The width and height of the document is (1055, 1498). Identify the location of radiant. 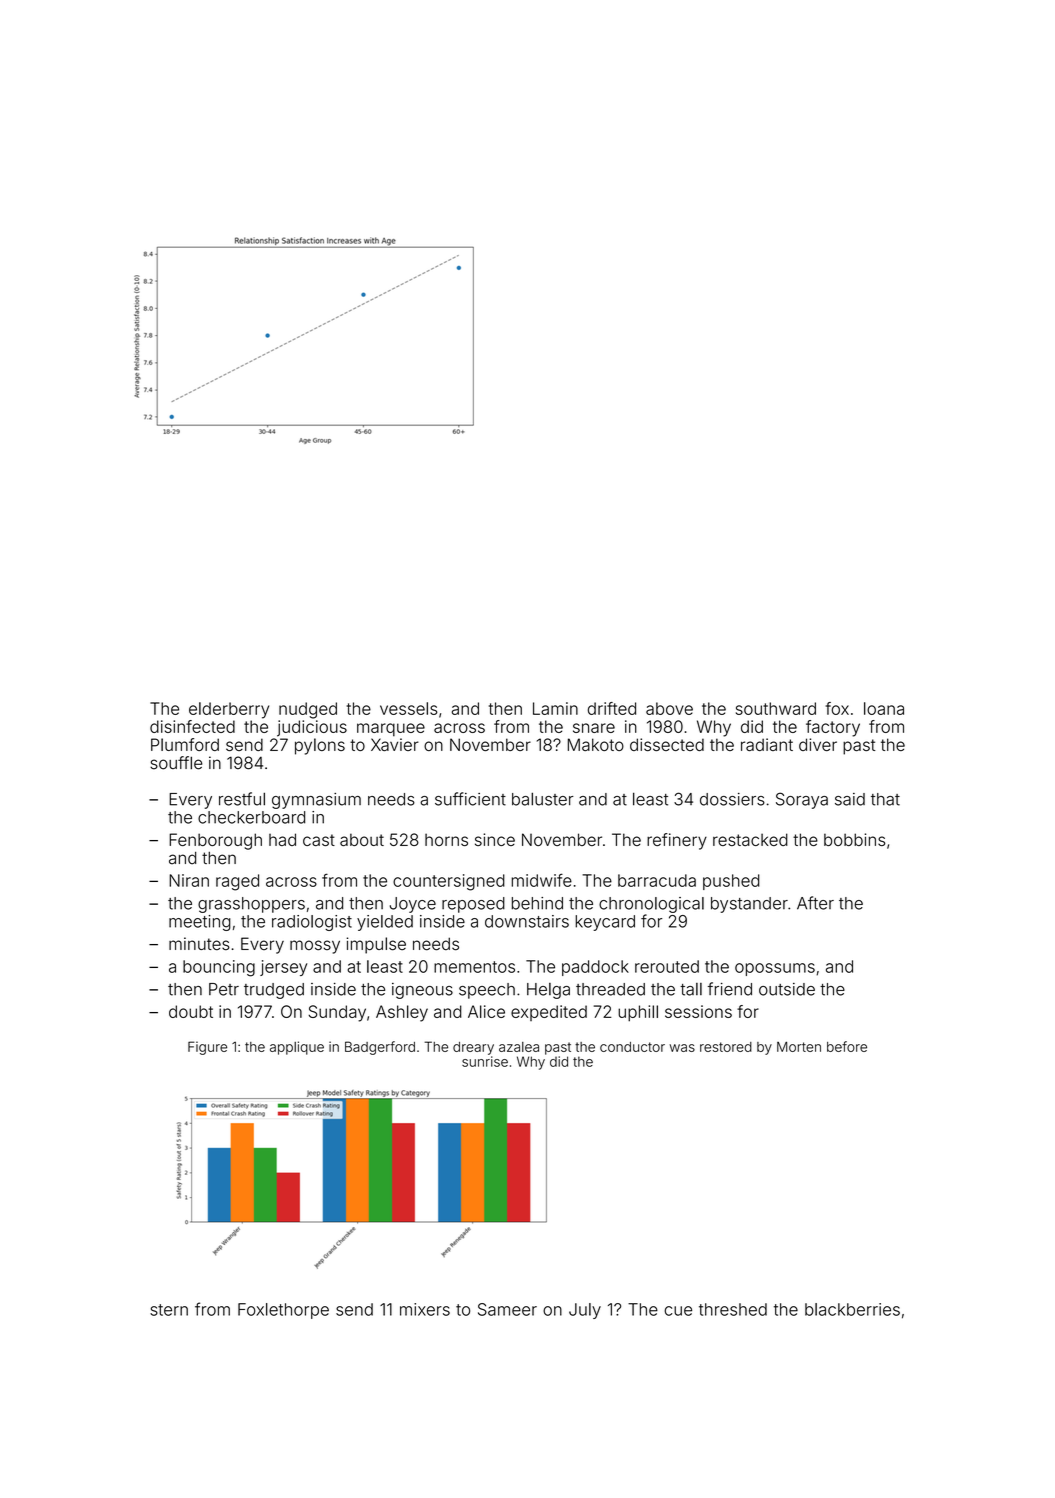
(767, 744).
